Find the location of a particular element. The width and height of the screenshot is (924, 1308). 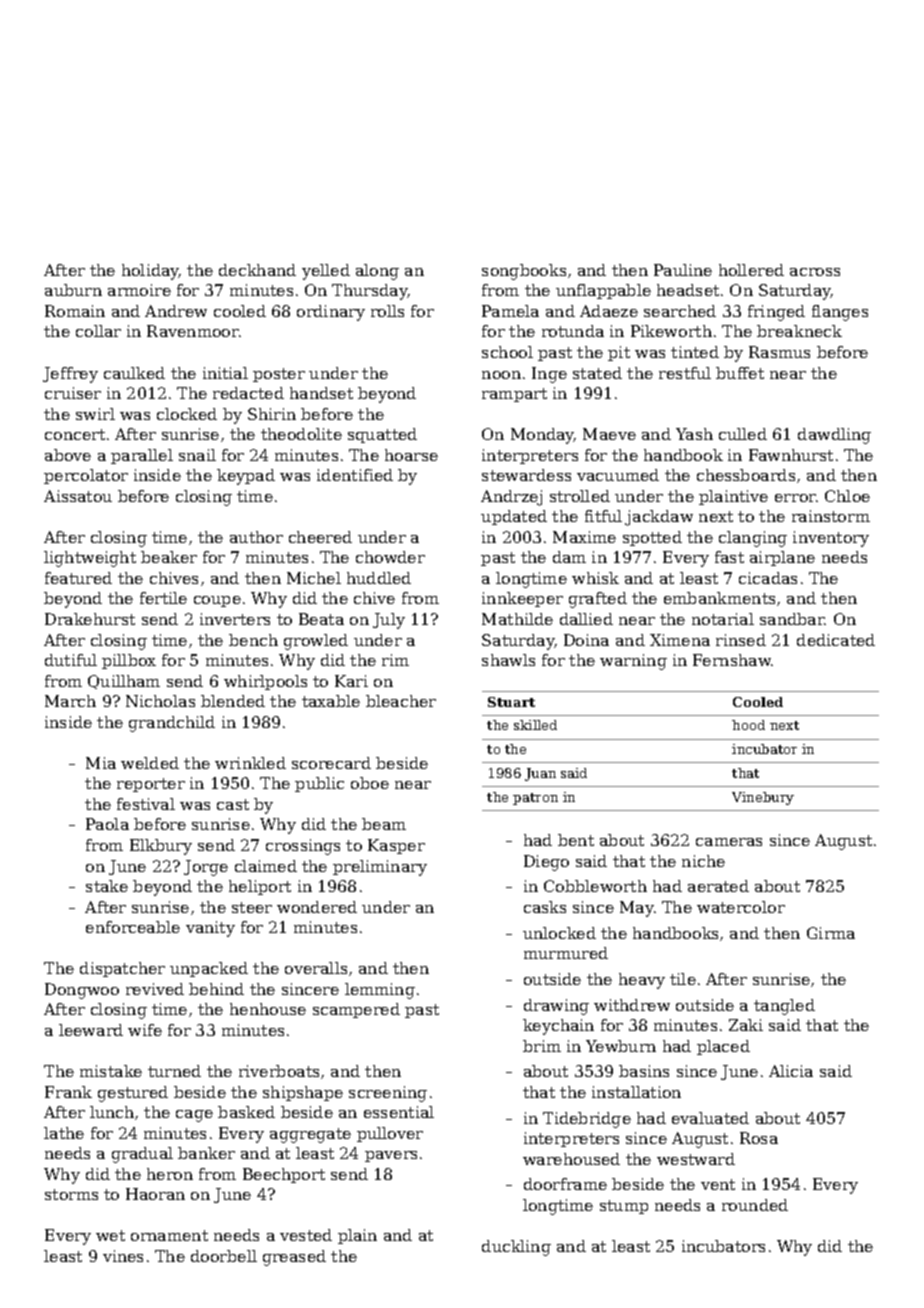

watercolor is located at coordinates (741, 907).
